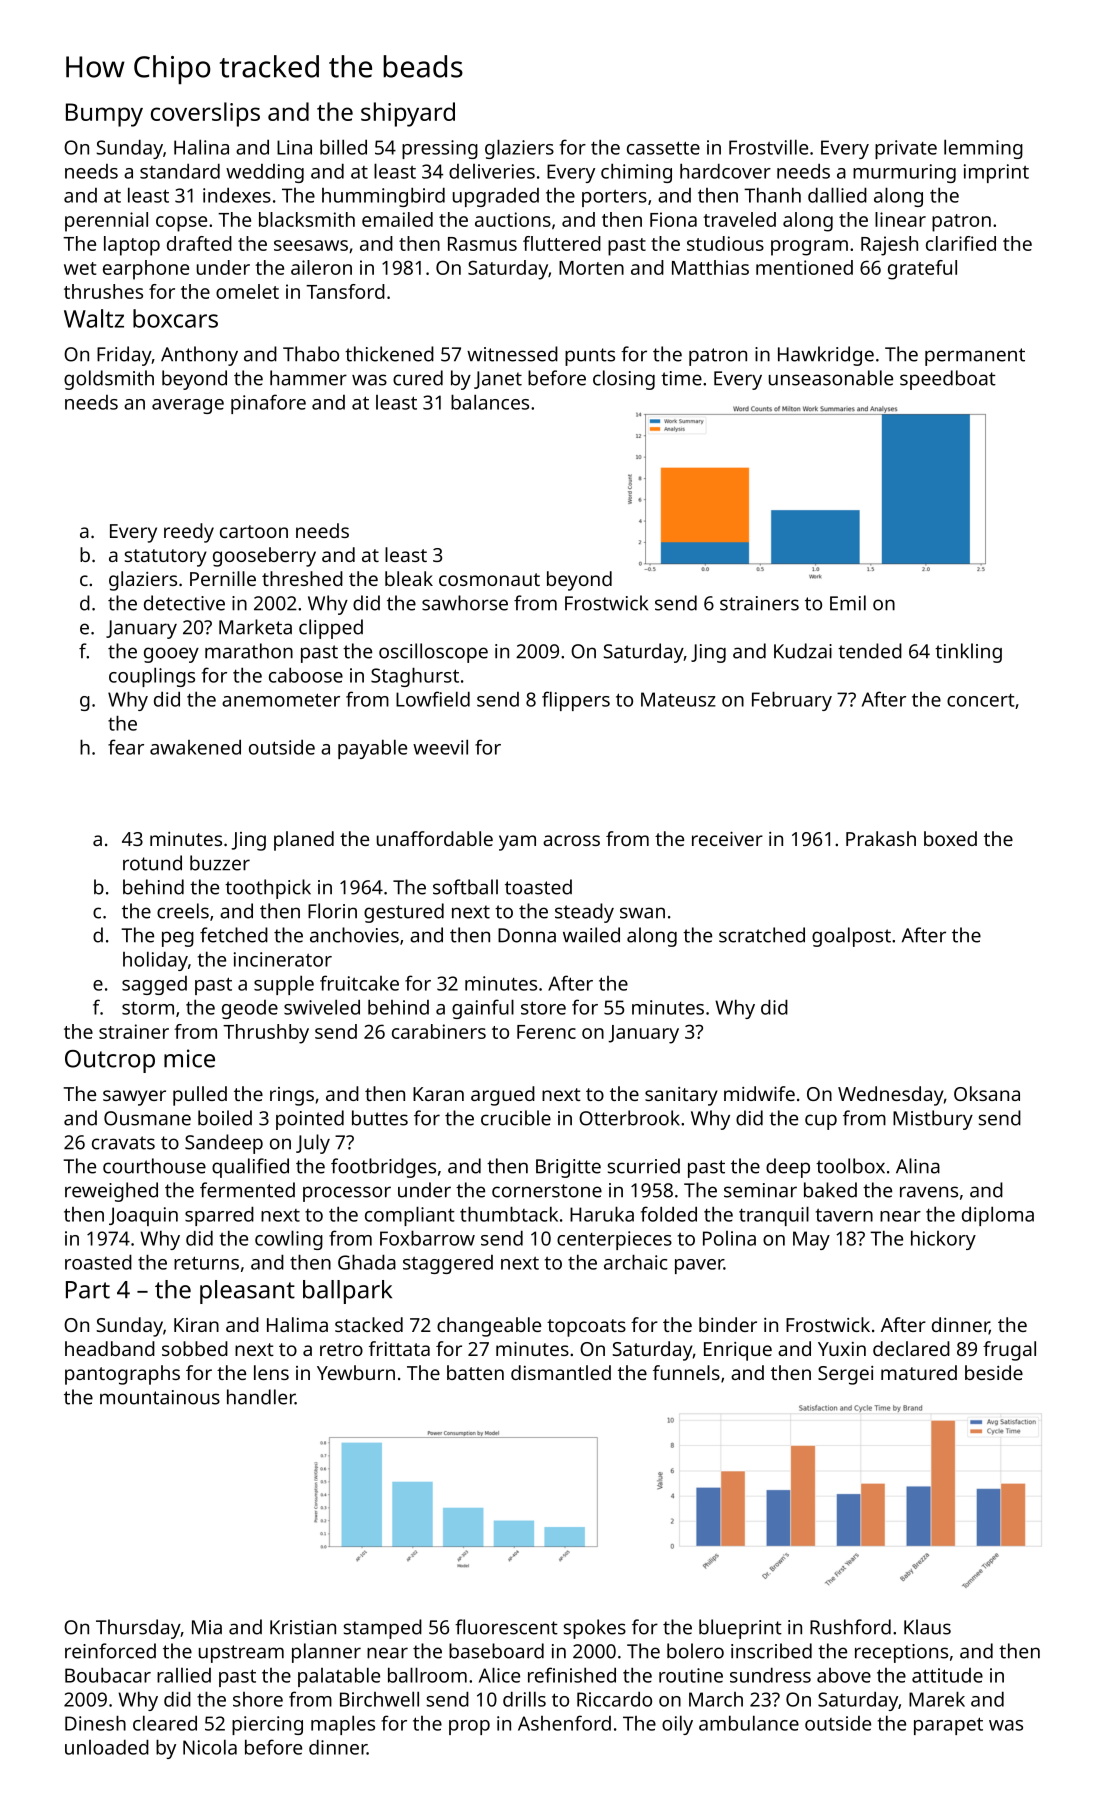 The height and width of the page is (1820, 1105). What do you see at coordinates (561, 1372) in the page?
I see `dismantled` at bounding box center [561, 1372].
